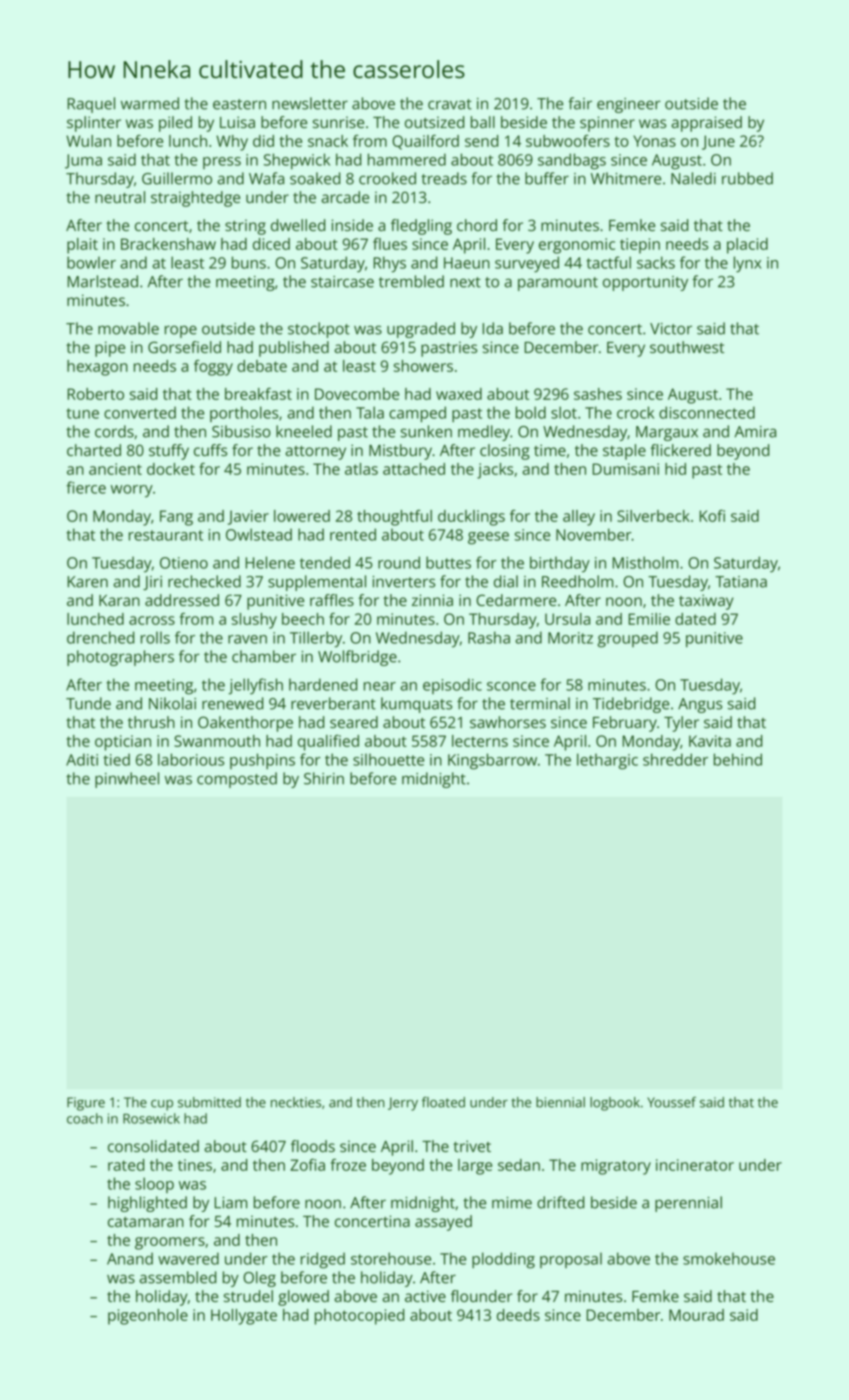 The height and width of the screenshot is (1400, 849). I want to click on Guillermo, so click(177, 178).
